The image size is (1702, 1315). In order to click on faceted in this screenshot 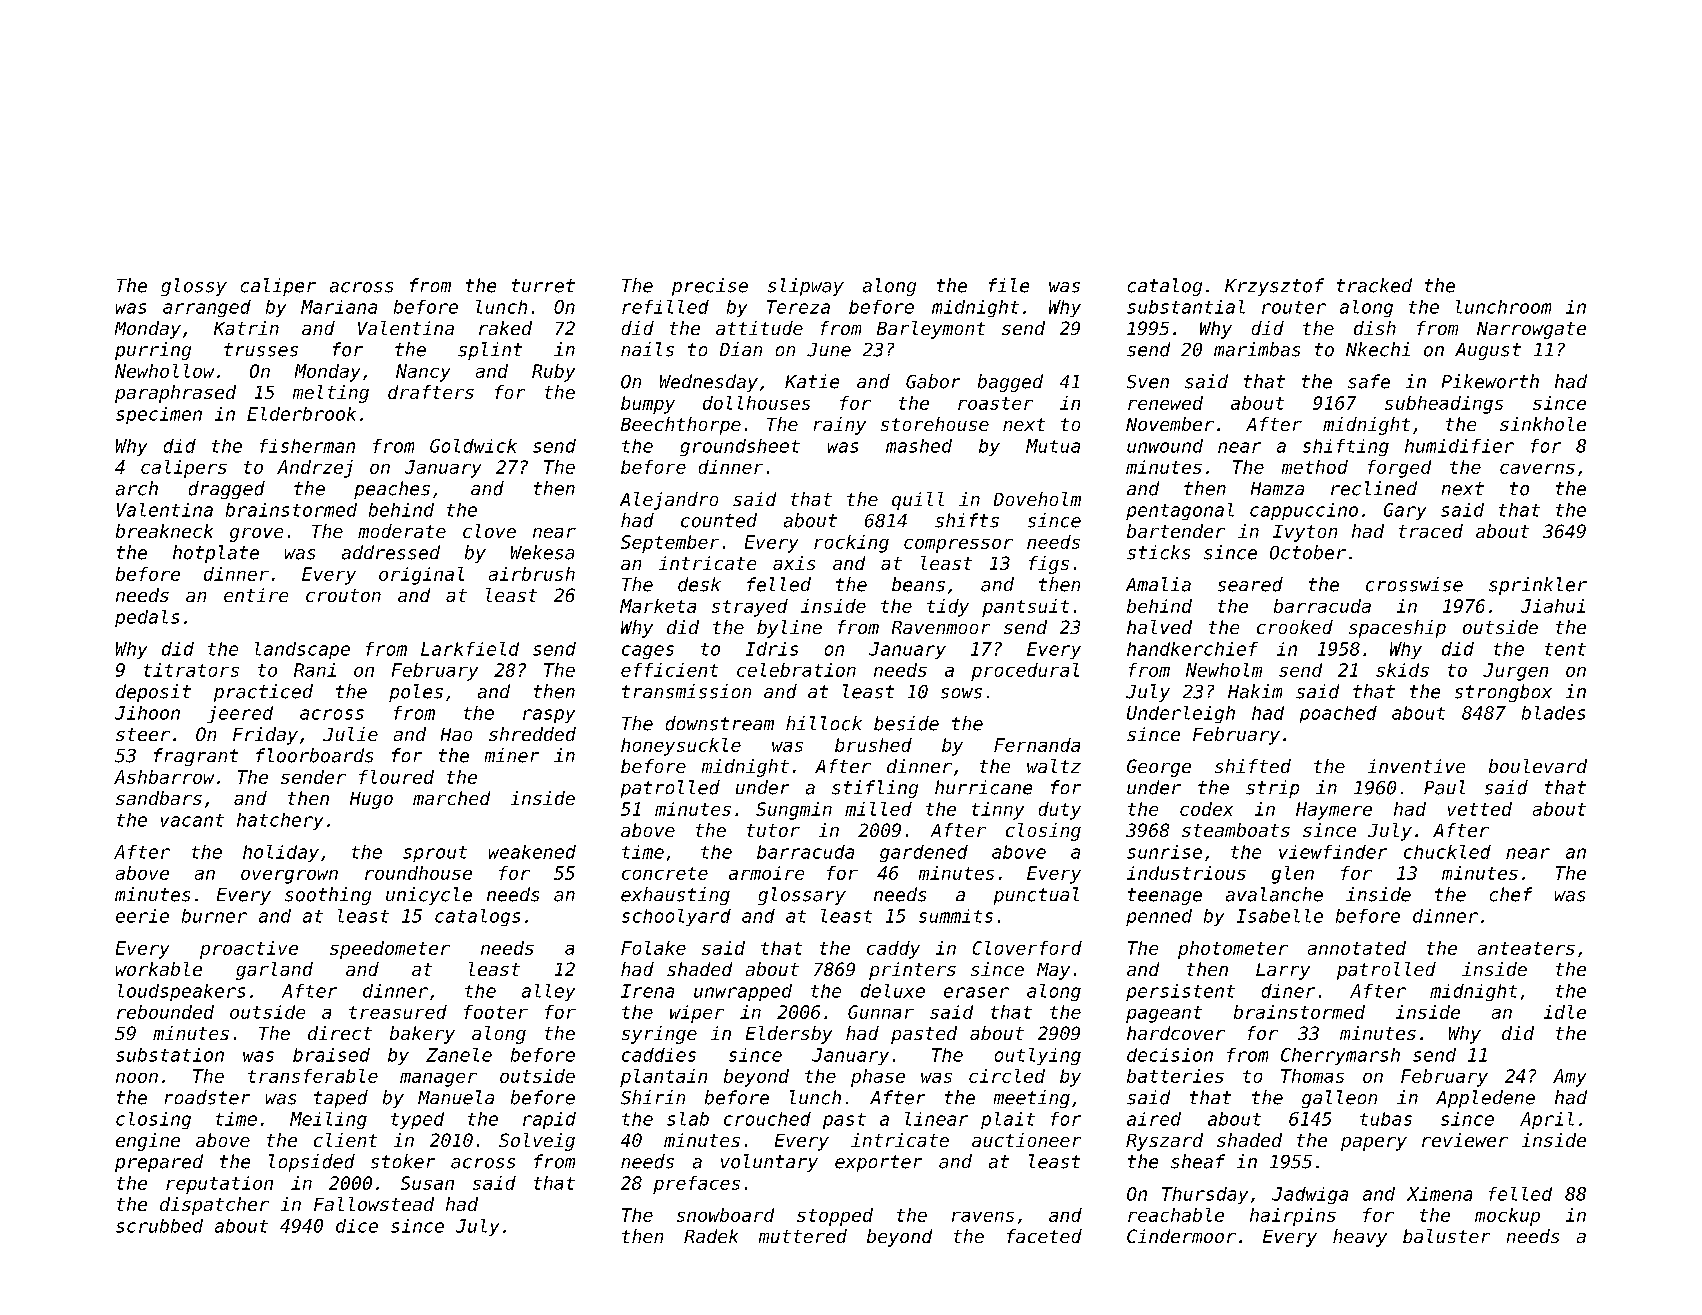, I will do `click(1044, 1236)`.
